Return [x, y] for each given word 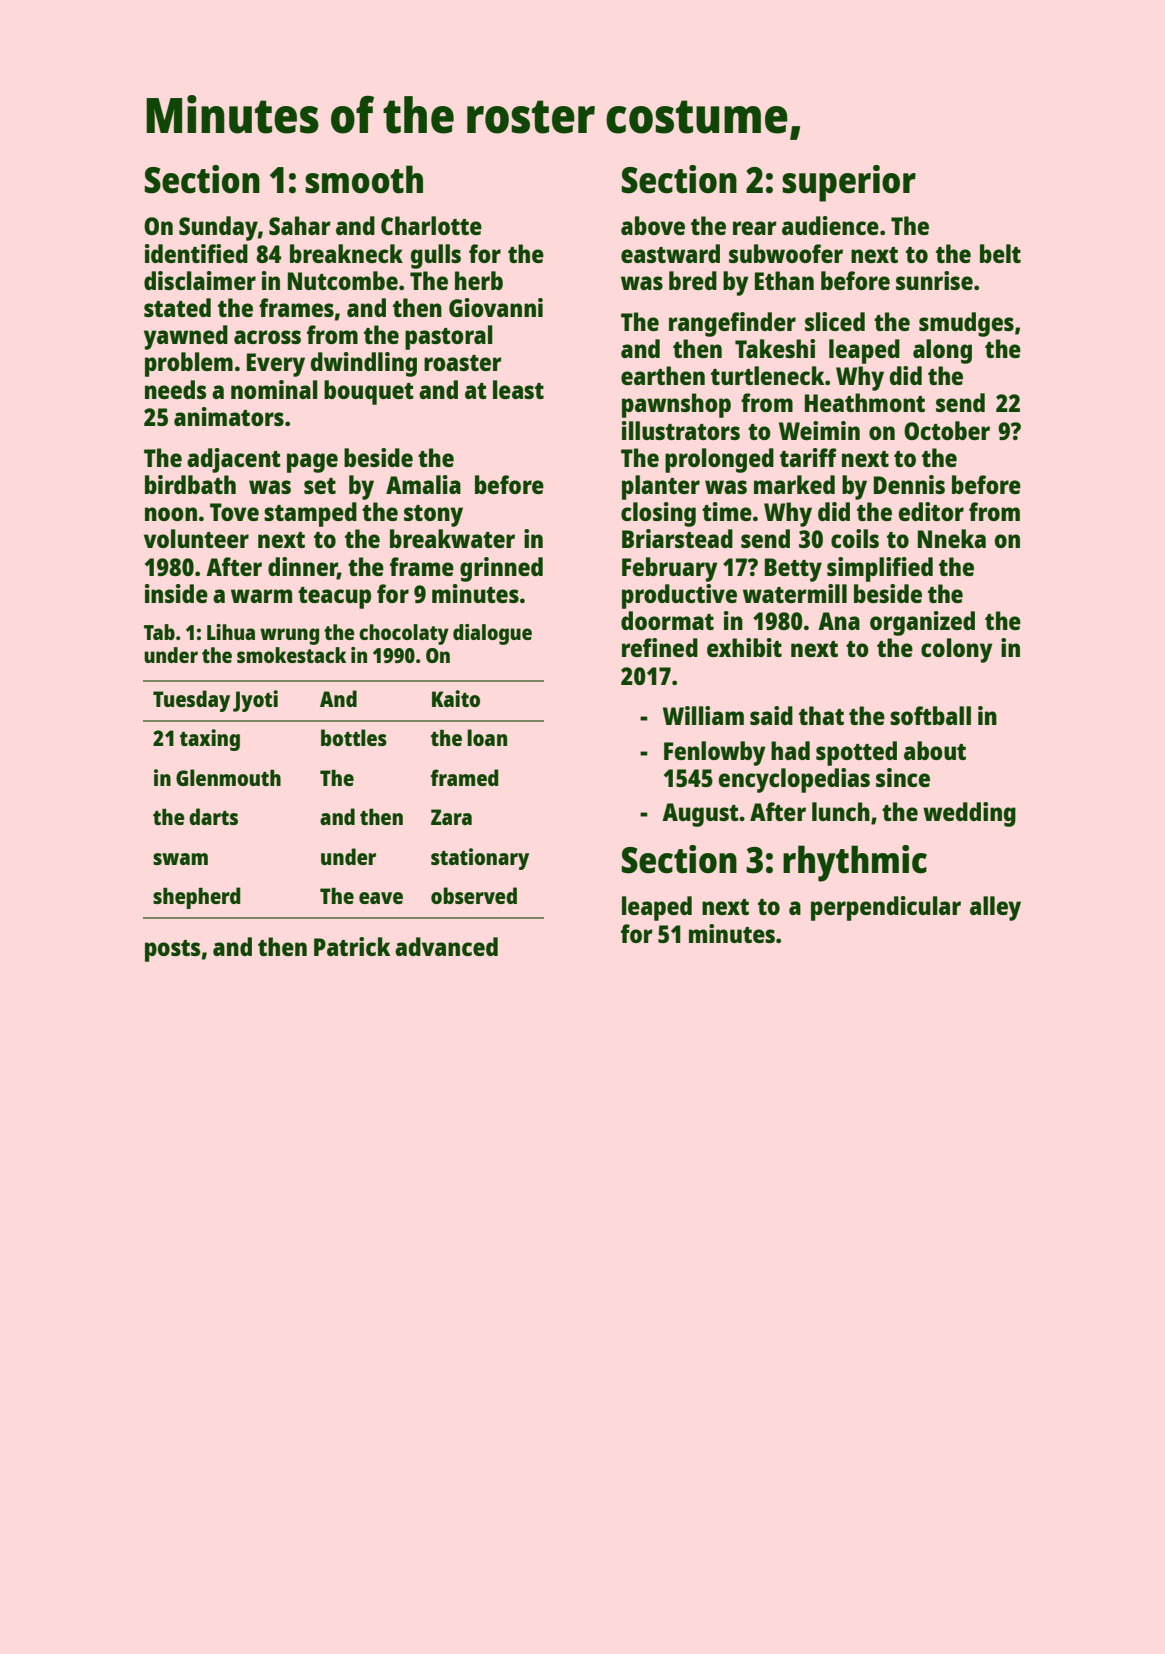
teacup [334, 598]
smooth [364, 179]
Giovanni [496, 307]
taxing [210, 740]
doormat [667, 620]
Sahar [300, 225]
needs [175, 389]
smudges [966, 324]
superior [849, 183]
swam [180, 859]
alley [995, 908]
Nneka [952, 538]
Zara [451, 817]
